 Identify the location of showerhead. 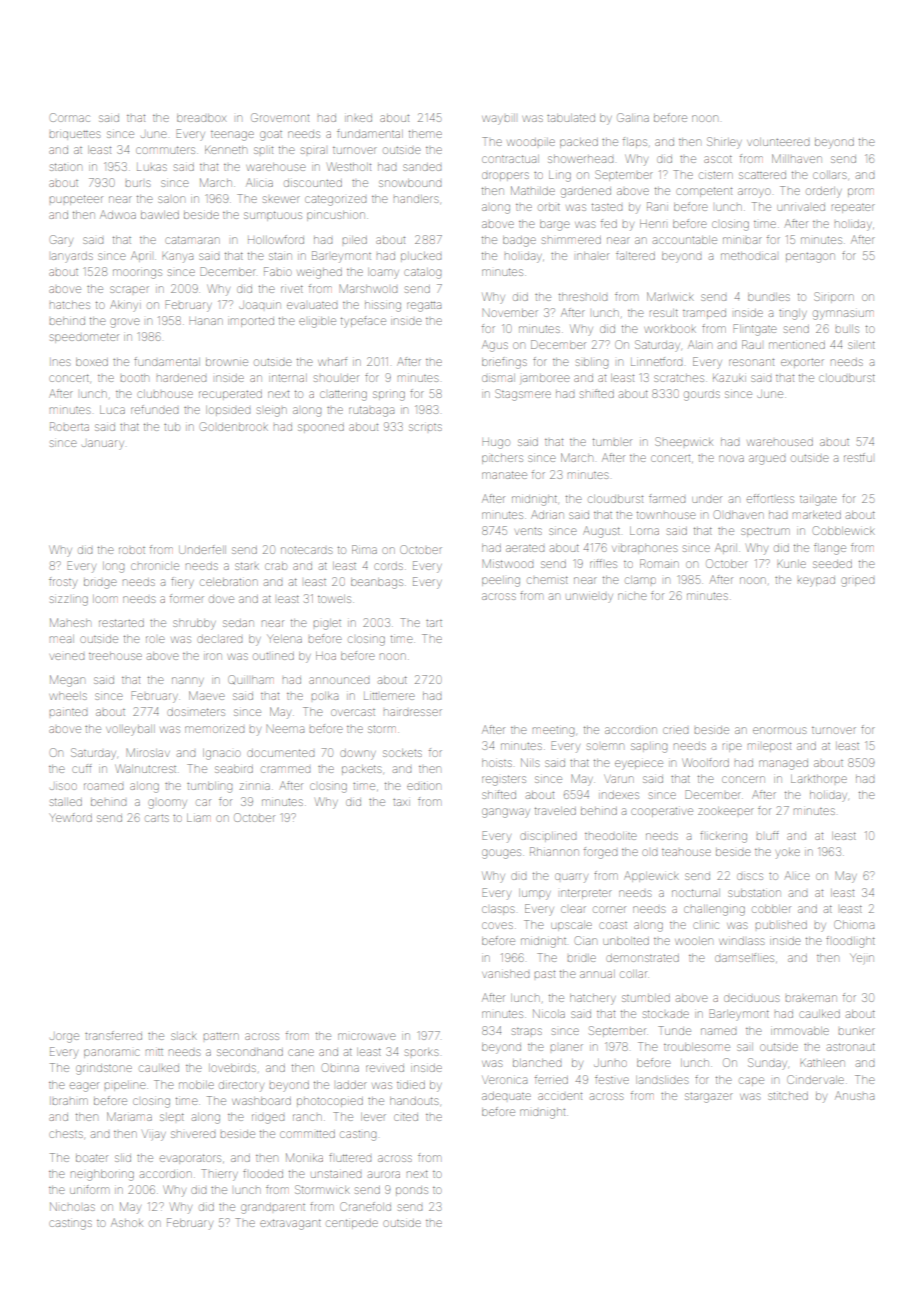
(580, 159).
